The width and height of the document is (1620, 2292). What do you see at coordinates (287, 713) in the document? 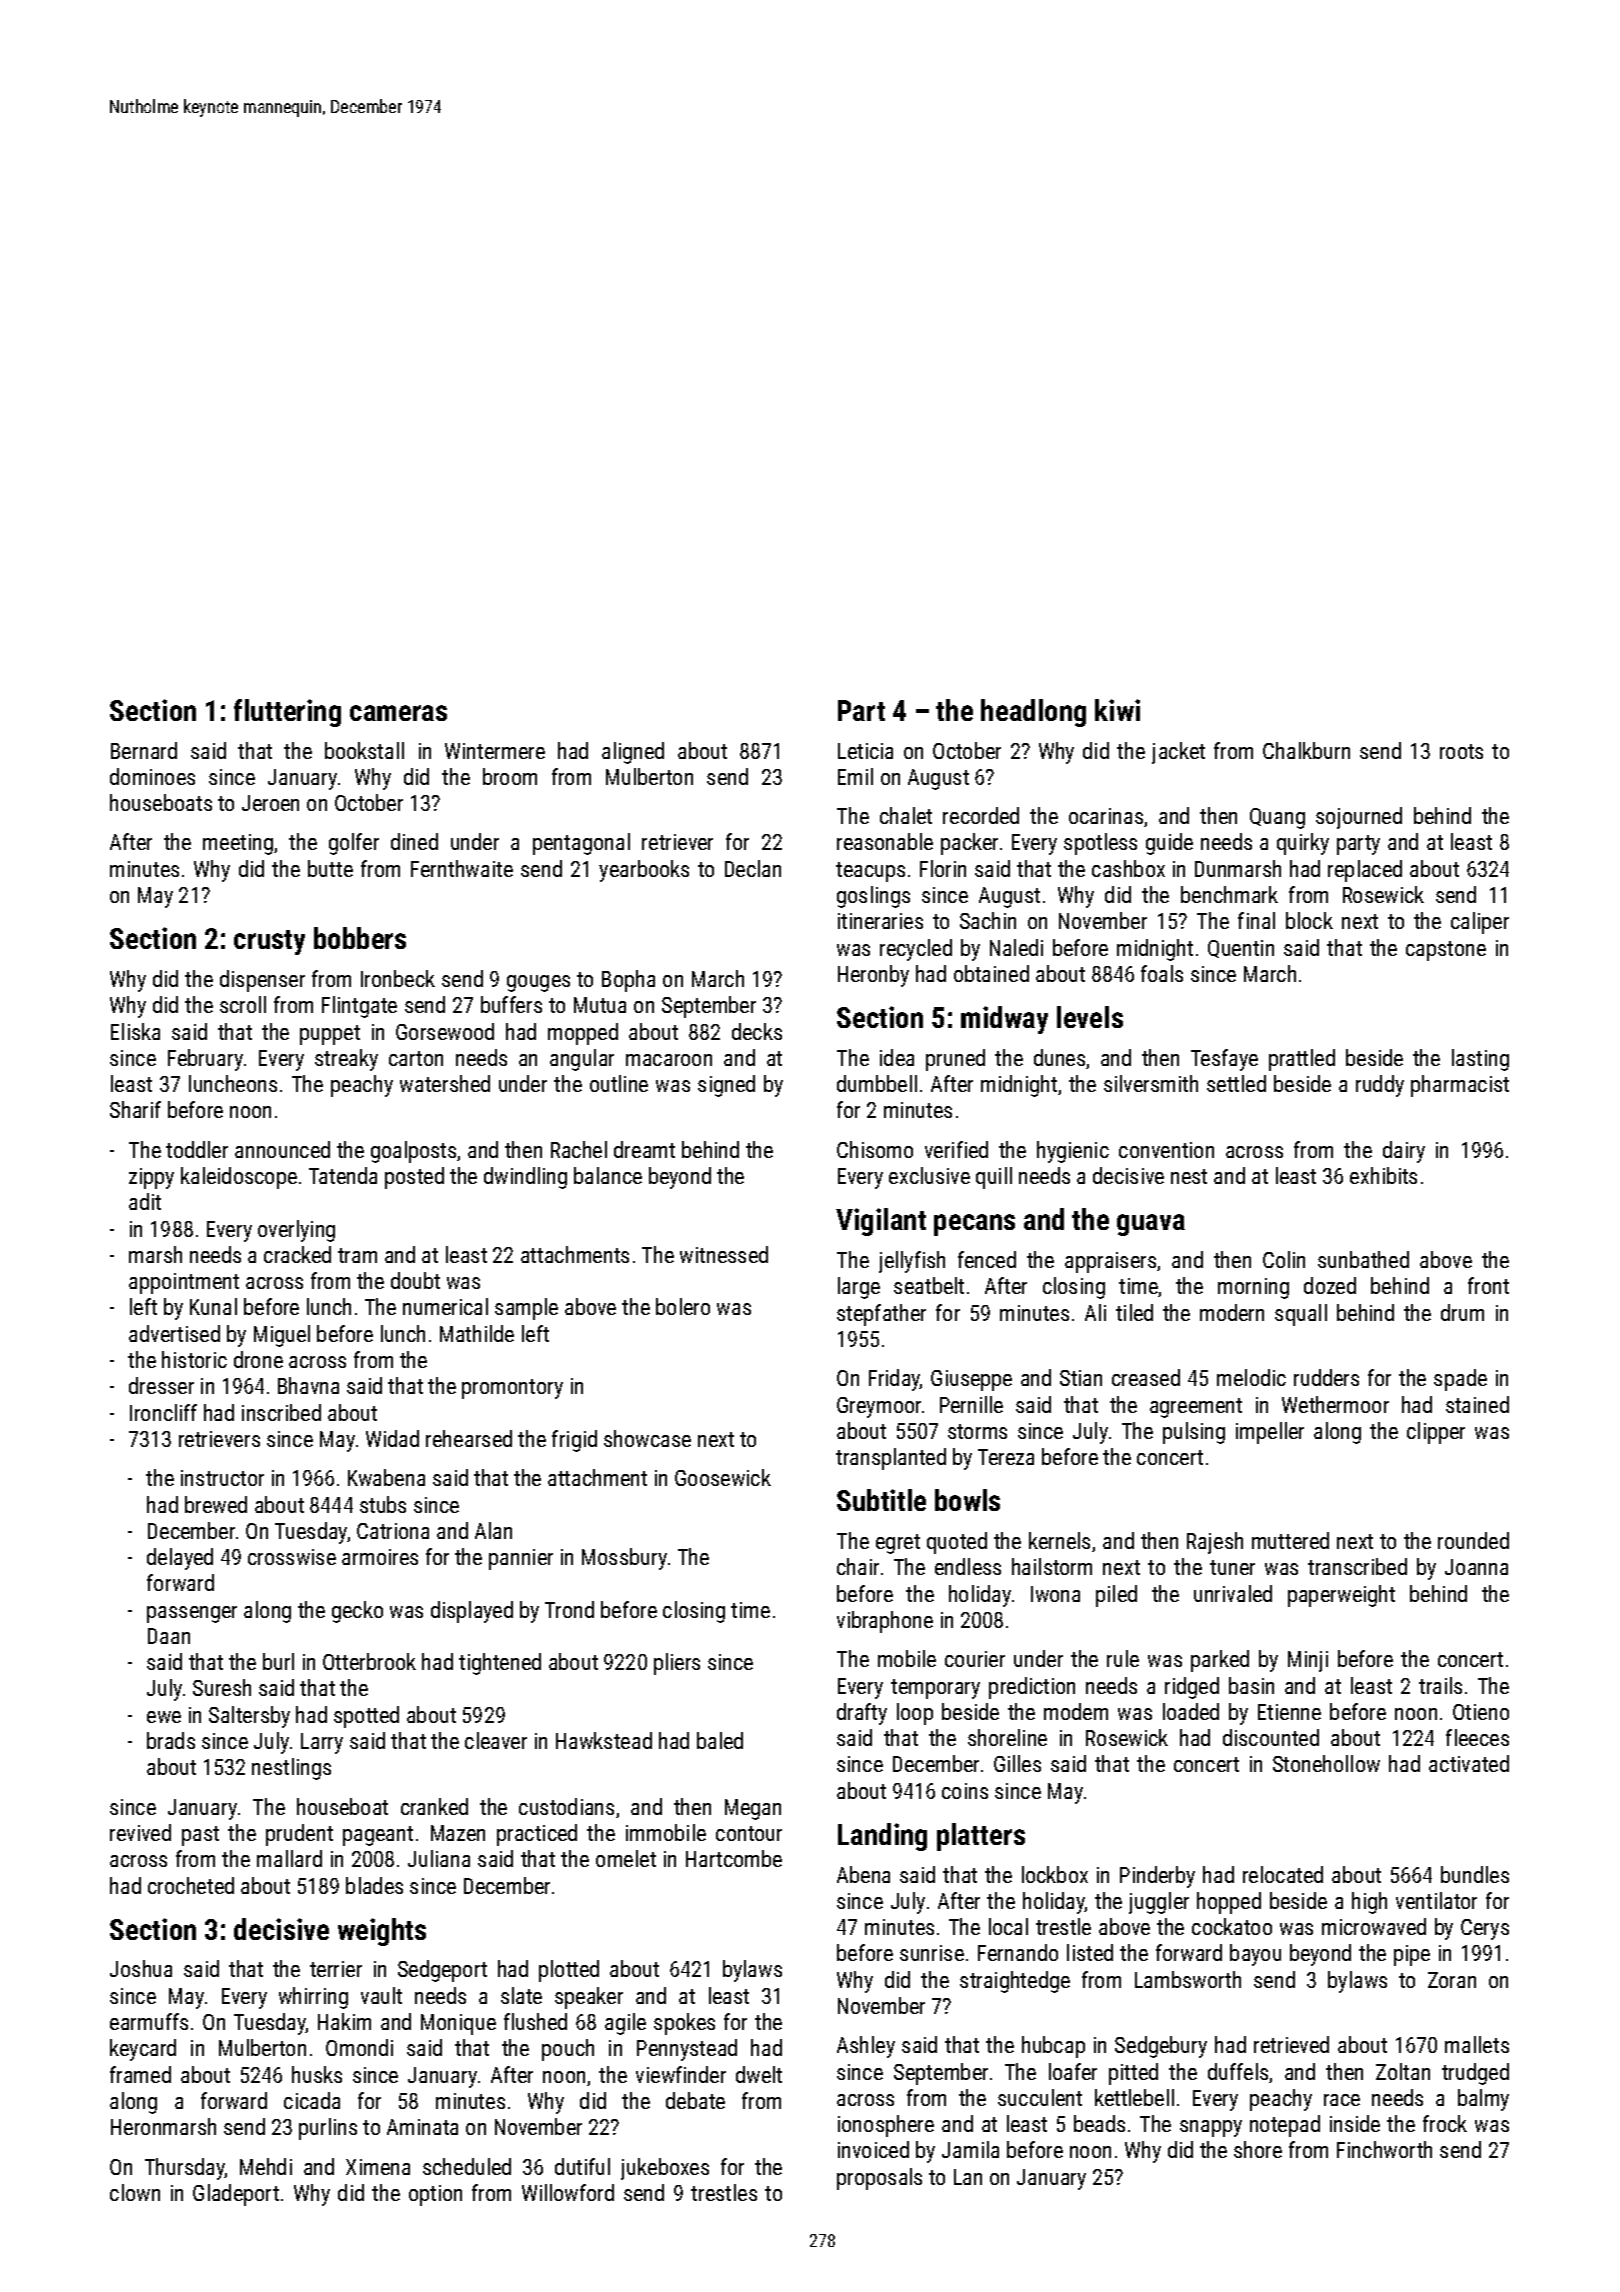
I see `fluttering` at bounding box center [287, 713].
